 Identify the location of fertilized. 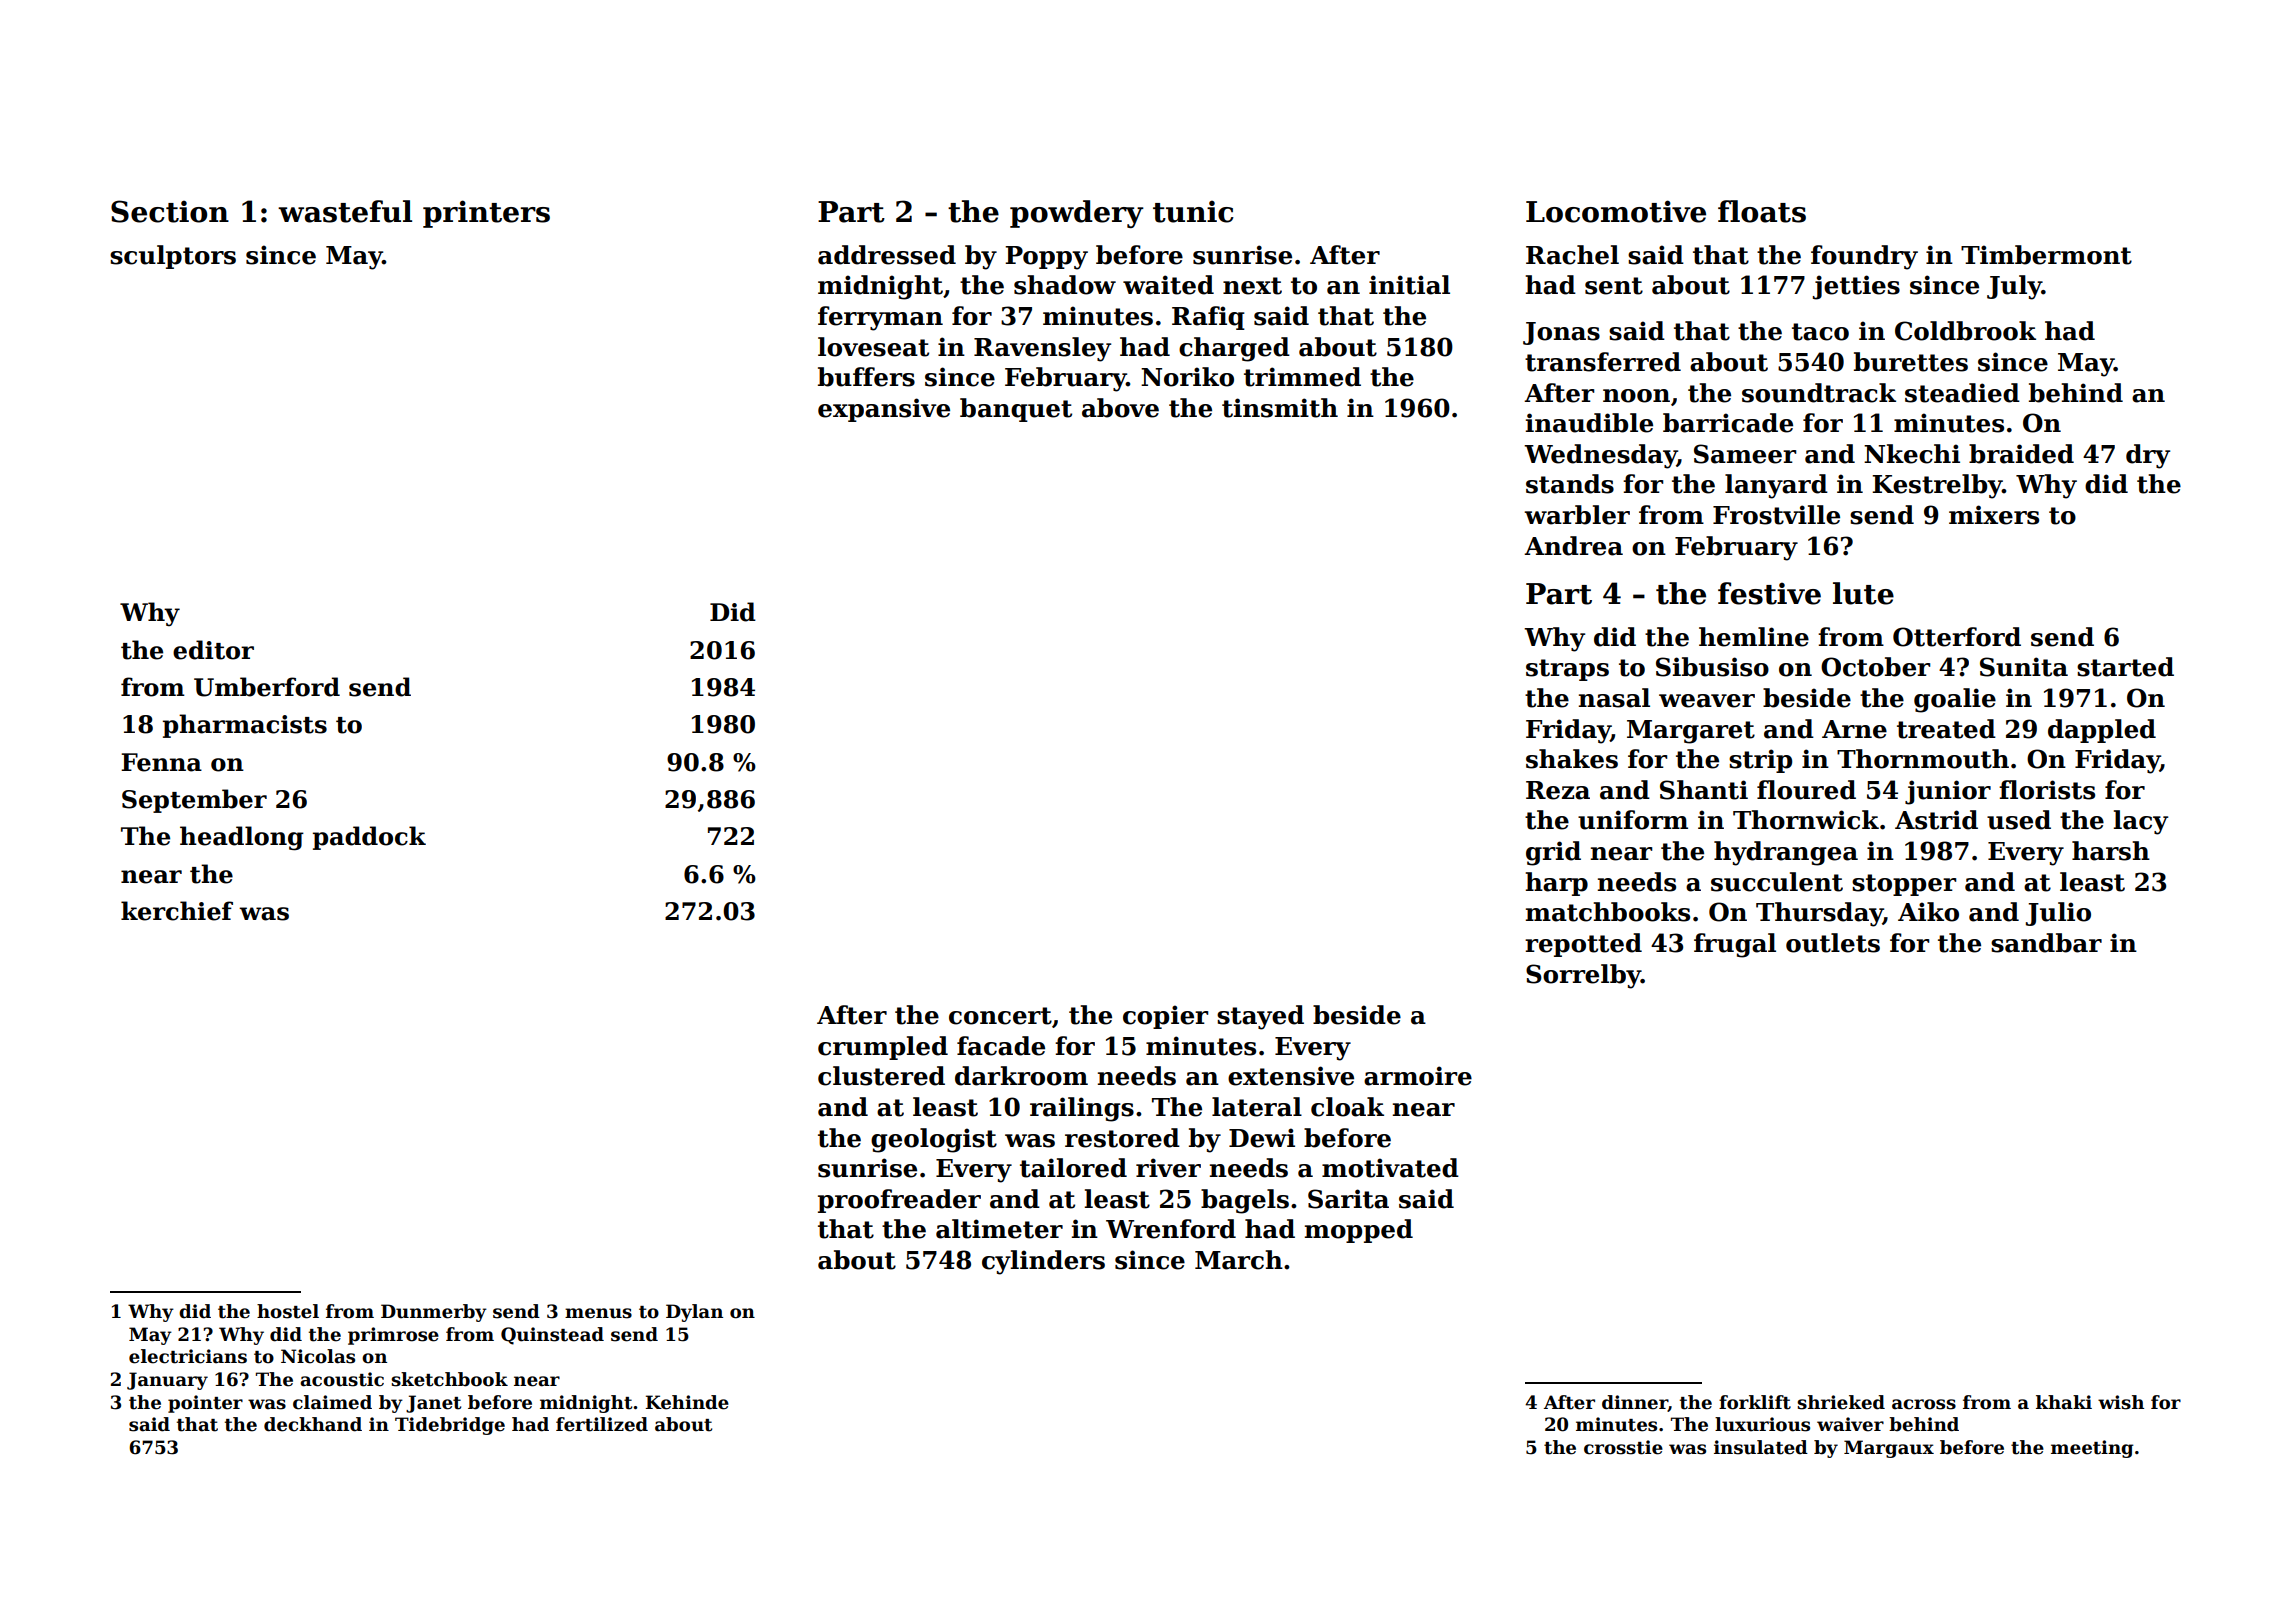
(602, 1424).
